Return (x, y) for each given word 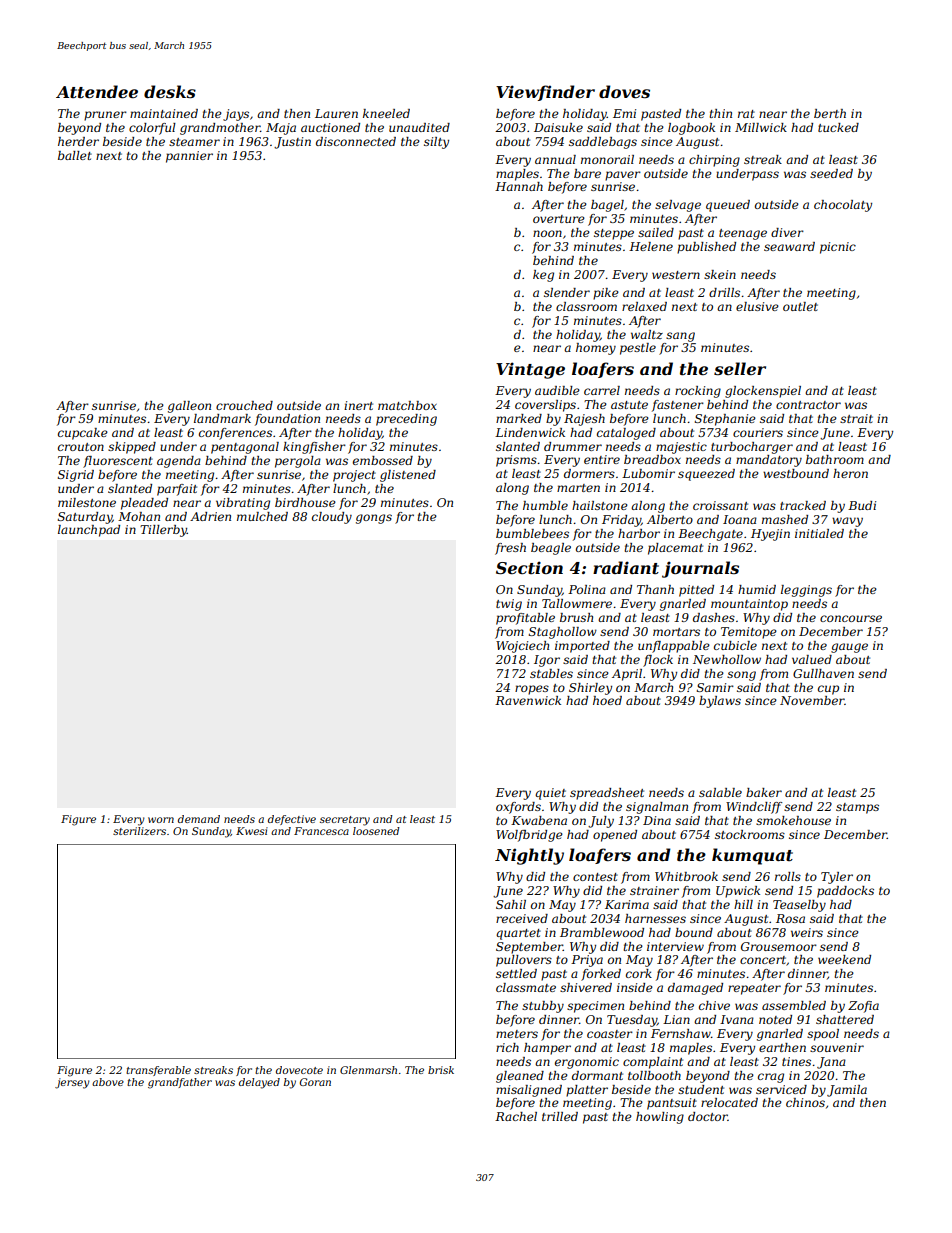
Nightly (529, 856)
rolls (788, 876)
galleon (189, 407)
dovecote (299, 1070)
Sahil (511, 904)
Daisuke (558, 127)
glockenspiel (763, 392)
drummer (573, 446)
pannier (189, 157)
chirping (714, 161)
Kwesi (252, 831)
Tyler (837, 878)
